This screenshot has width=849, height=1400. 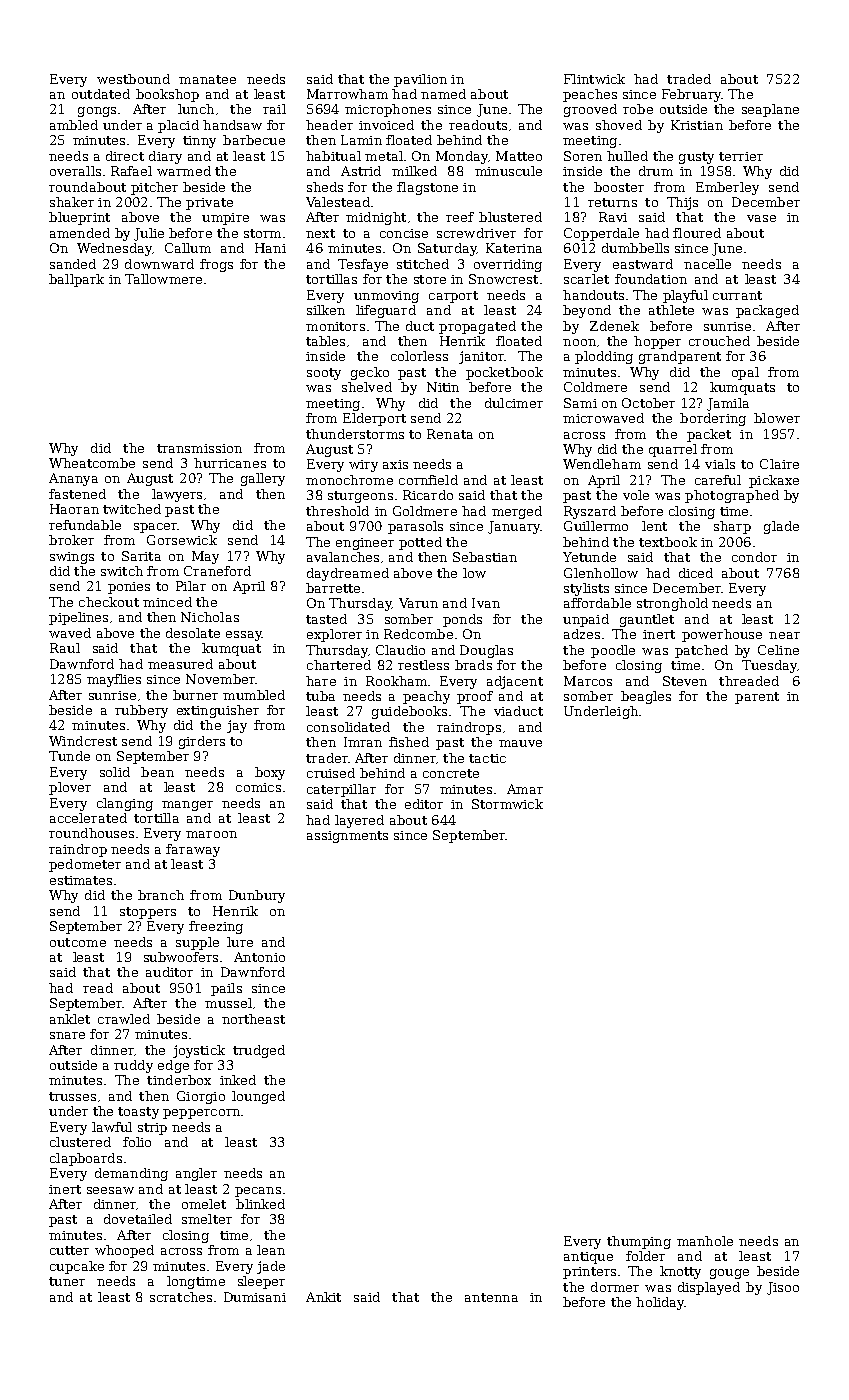 What do you see at coordinates (619, 187) in the screenshot?
I see `booster` at bounding box center [619, 187].
